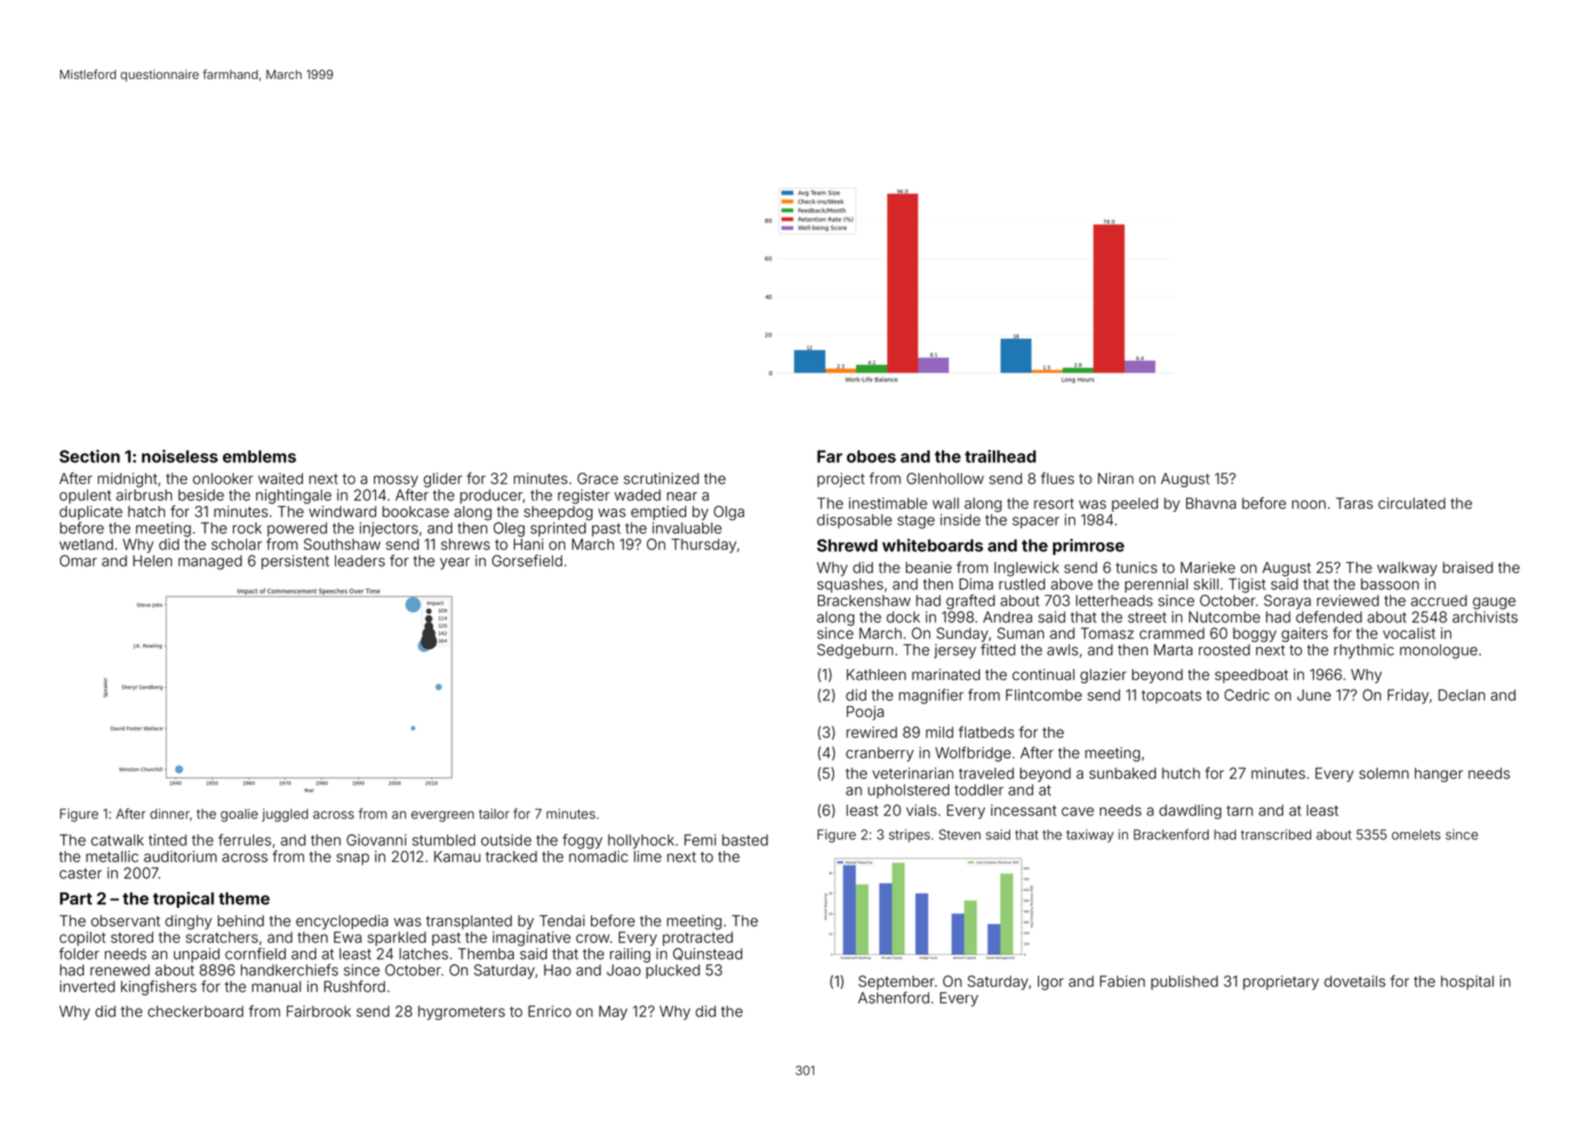  What do you see at coordinates (976, 584) in the page?
I see `Dima` at bounding box center [976, 584].
